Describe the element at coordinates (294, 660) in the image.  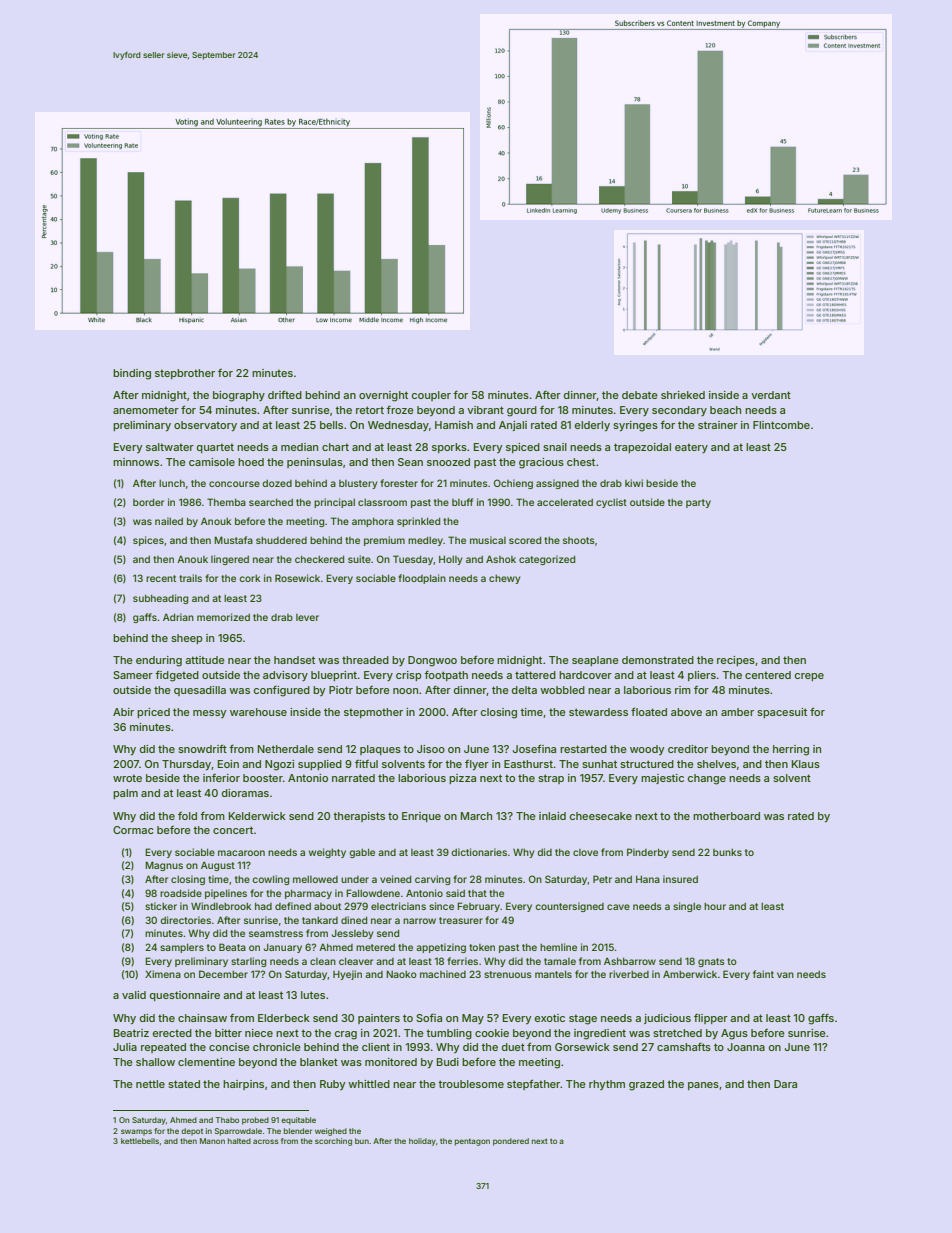
I see `handset` at that location.
